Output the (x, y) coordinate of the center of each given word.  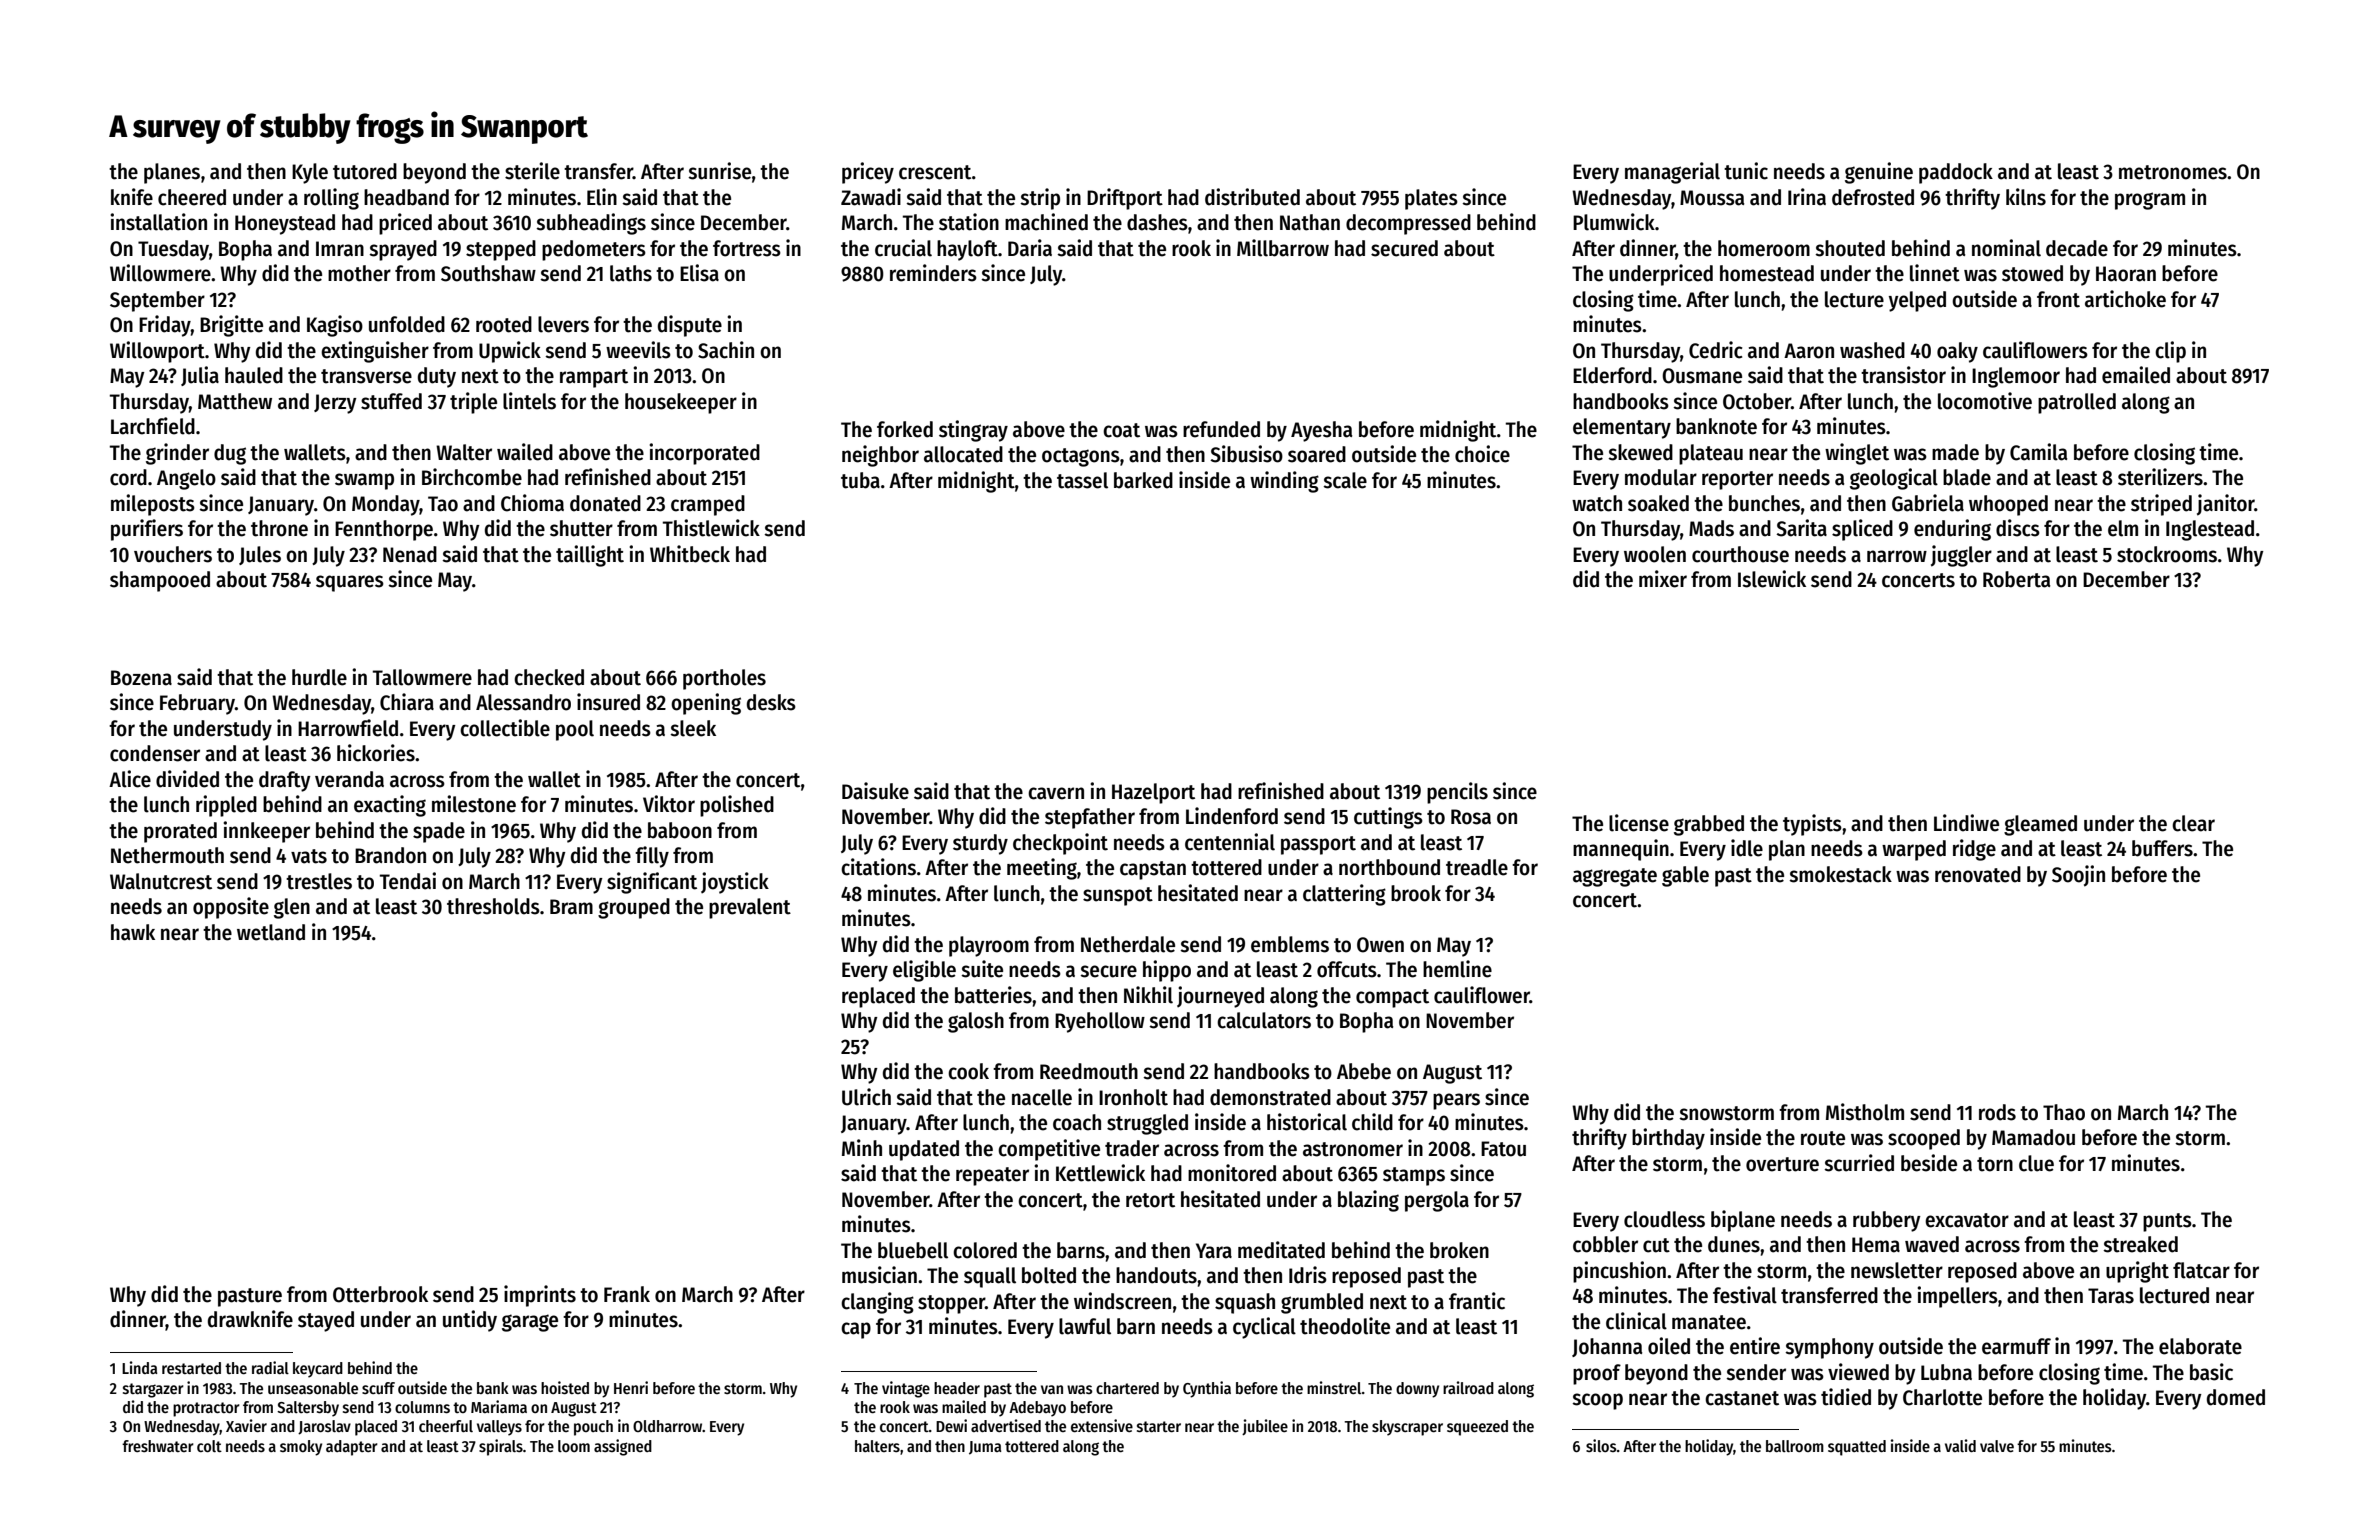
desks (771, 702)
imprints (540, 1296)
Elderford (1612, 375)
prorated (180, 832)
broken (1459, 1250)
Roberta (2016, 579)
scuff (378, 1388)
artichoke (2125, 299)
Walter (464, 452)
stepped (501, 250)
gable (1685, 876)
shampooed (160, 581)
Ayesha (1321, 431)
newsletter (1897, 1270)
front (2058, 299)
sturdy (980, 844)
